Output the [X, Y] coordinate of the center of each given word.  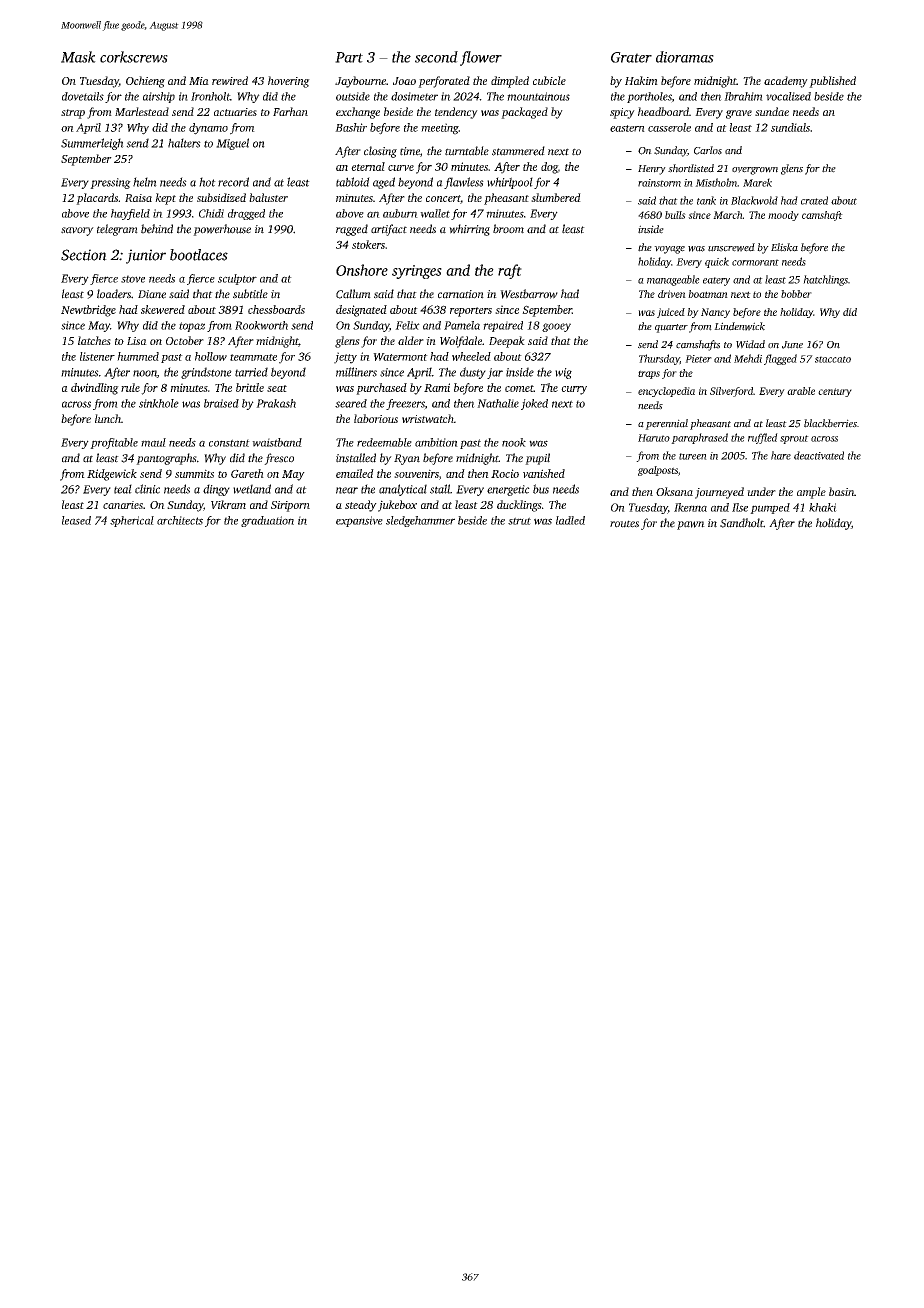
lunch [108, 418]
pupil [537, 459]
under [761, 491]
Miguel [232, 144]
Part [349, 57]
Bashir [351, 127]
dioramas [685, 57]
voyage [669, 250]
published [832, 82]
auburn [400, 213]
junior [146, 256]
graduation [267, 521]
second [436, 57]
